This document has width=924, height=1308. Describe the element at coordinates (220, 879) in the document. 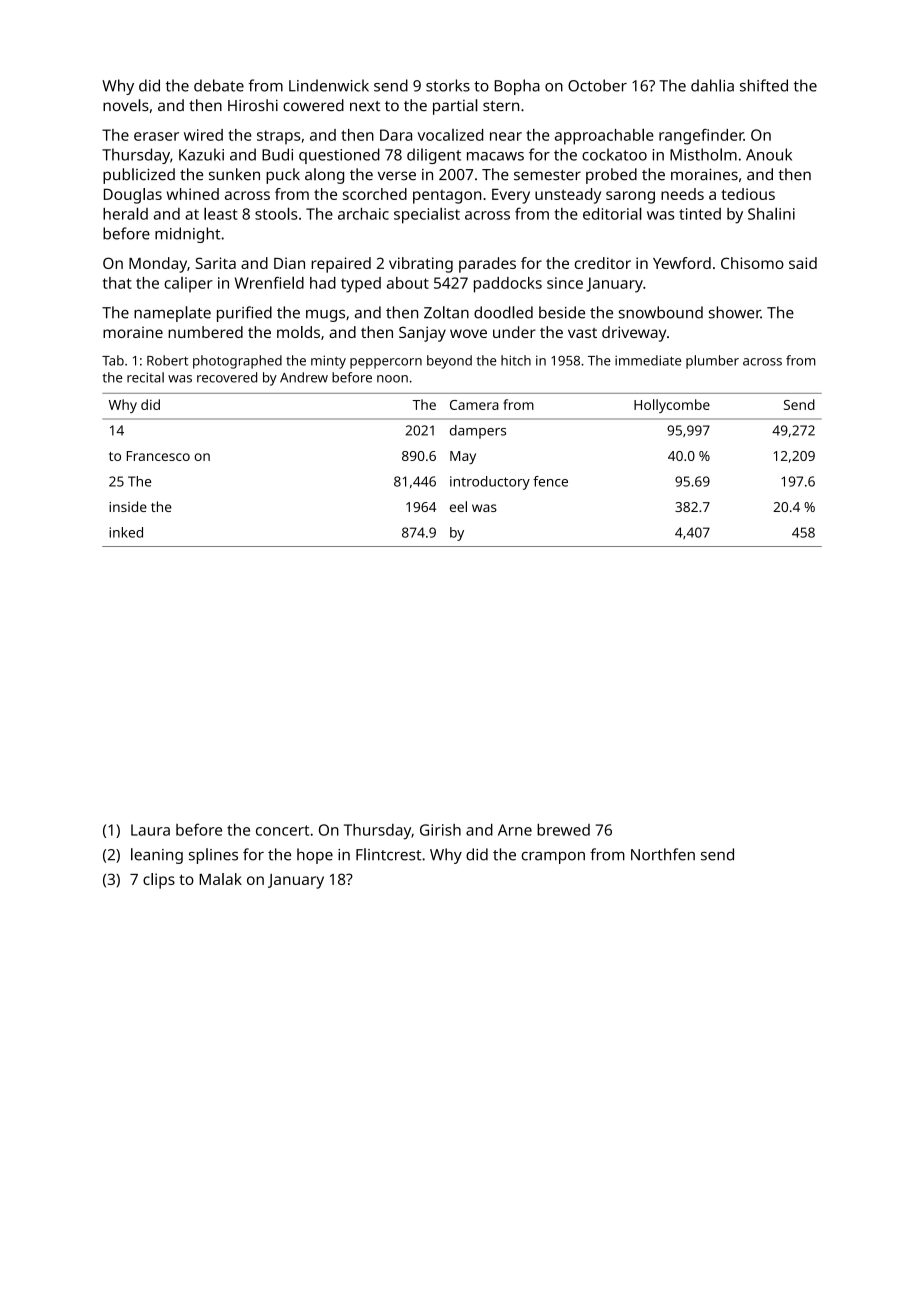

I see `Malak` at that location.
